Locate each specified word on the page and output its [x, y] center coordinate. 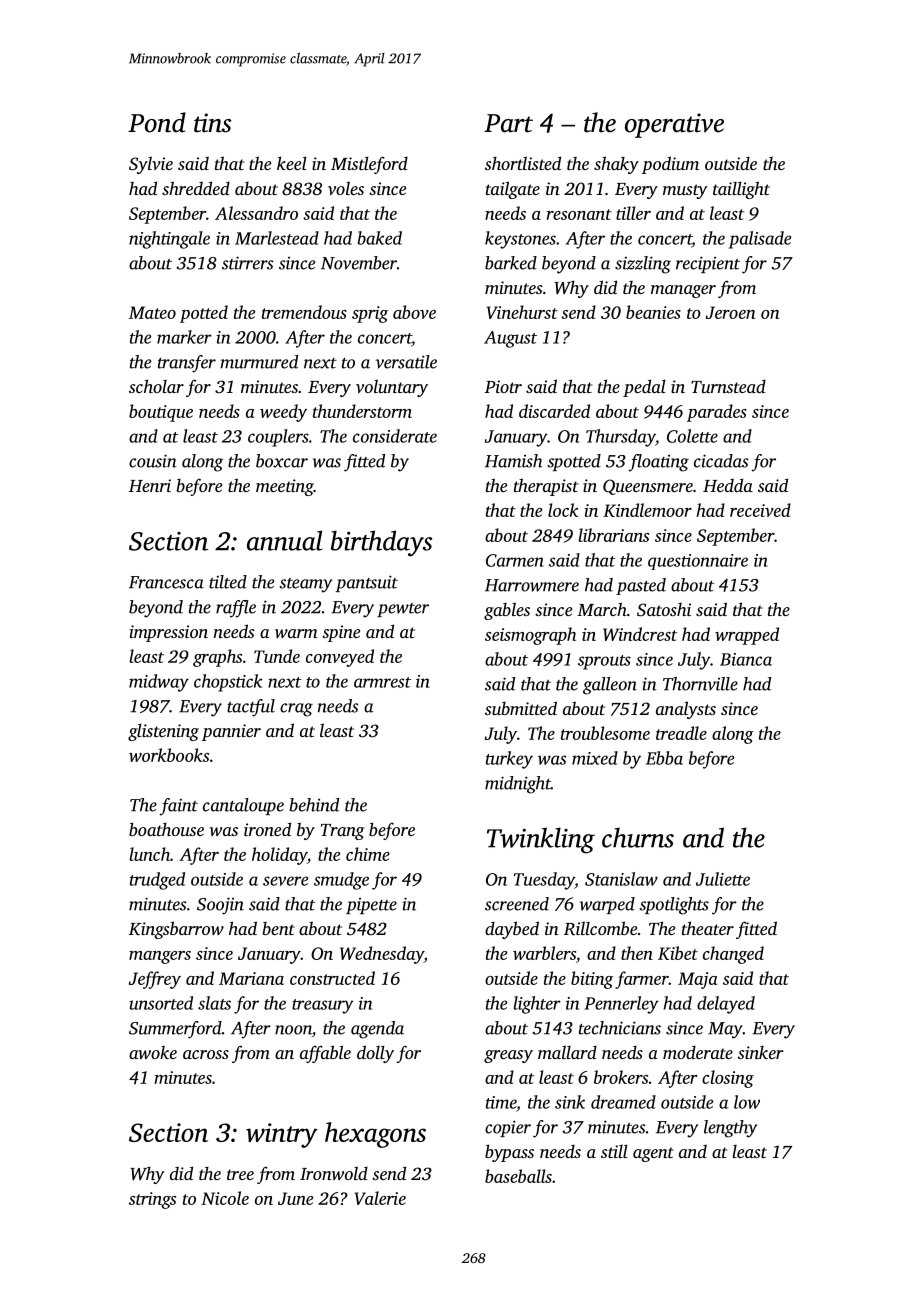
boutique [161, 413]
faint [178, 807]
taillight [741, 190]
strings [152, 1200]
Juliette [723, 879]
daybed [512, 930]
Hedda [728, 485]
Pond [157, 122]
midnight [518, 785]
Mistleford [369, 165]
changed [733, 955]
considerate [395, 436]
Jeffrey [155, 980]
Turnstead [728, 386]
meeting [285, 487]
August [510, 339]
